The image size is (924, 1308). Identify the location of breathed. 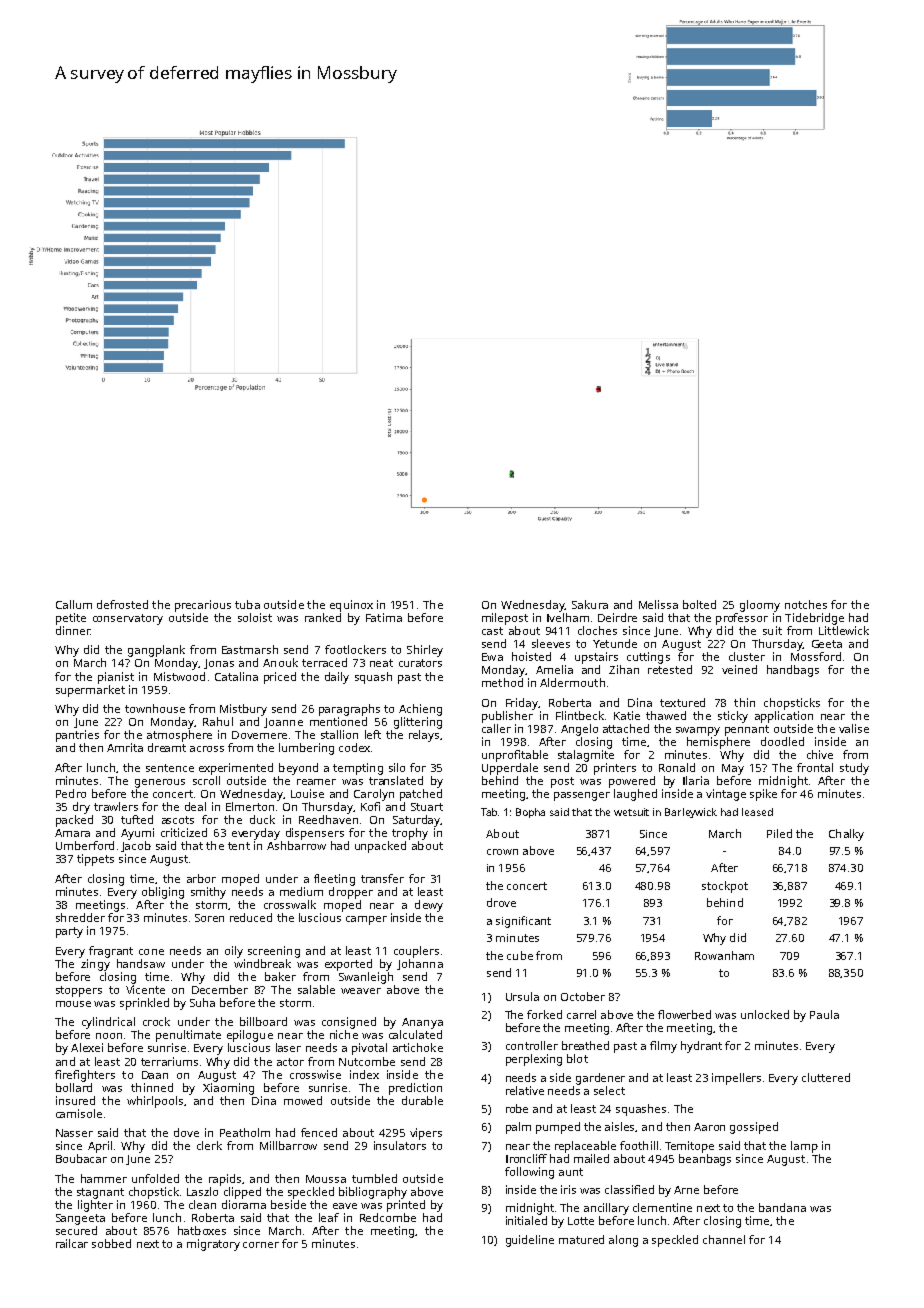
(585, 1045).
